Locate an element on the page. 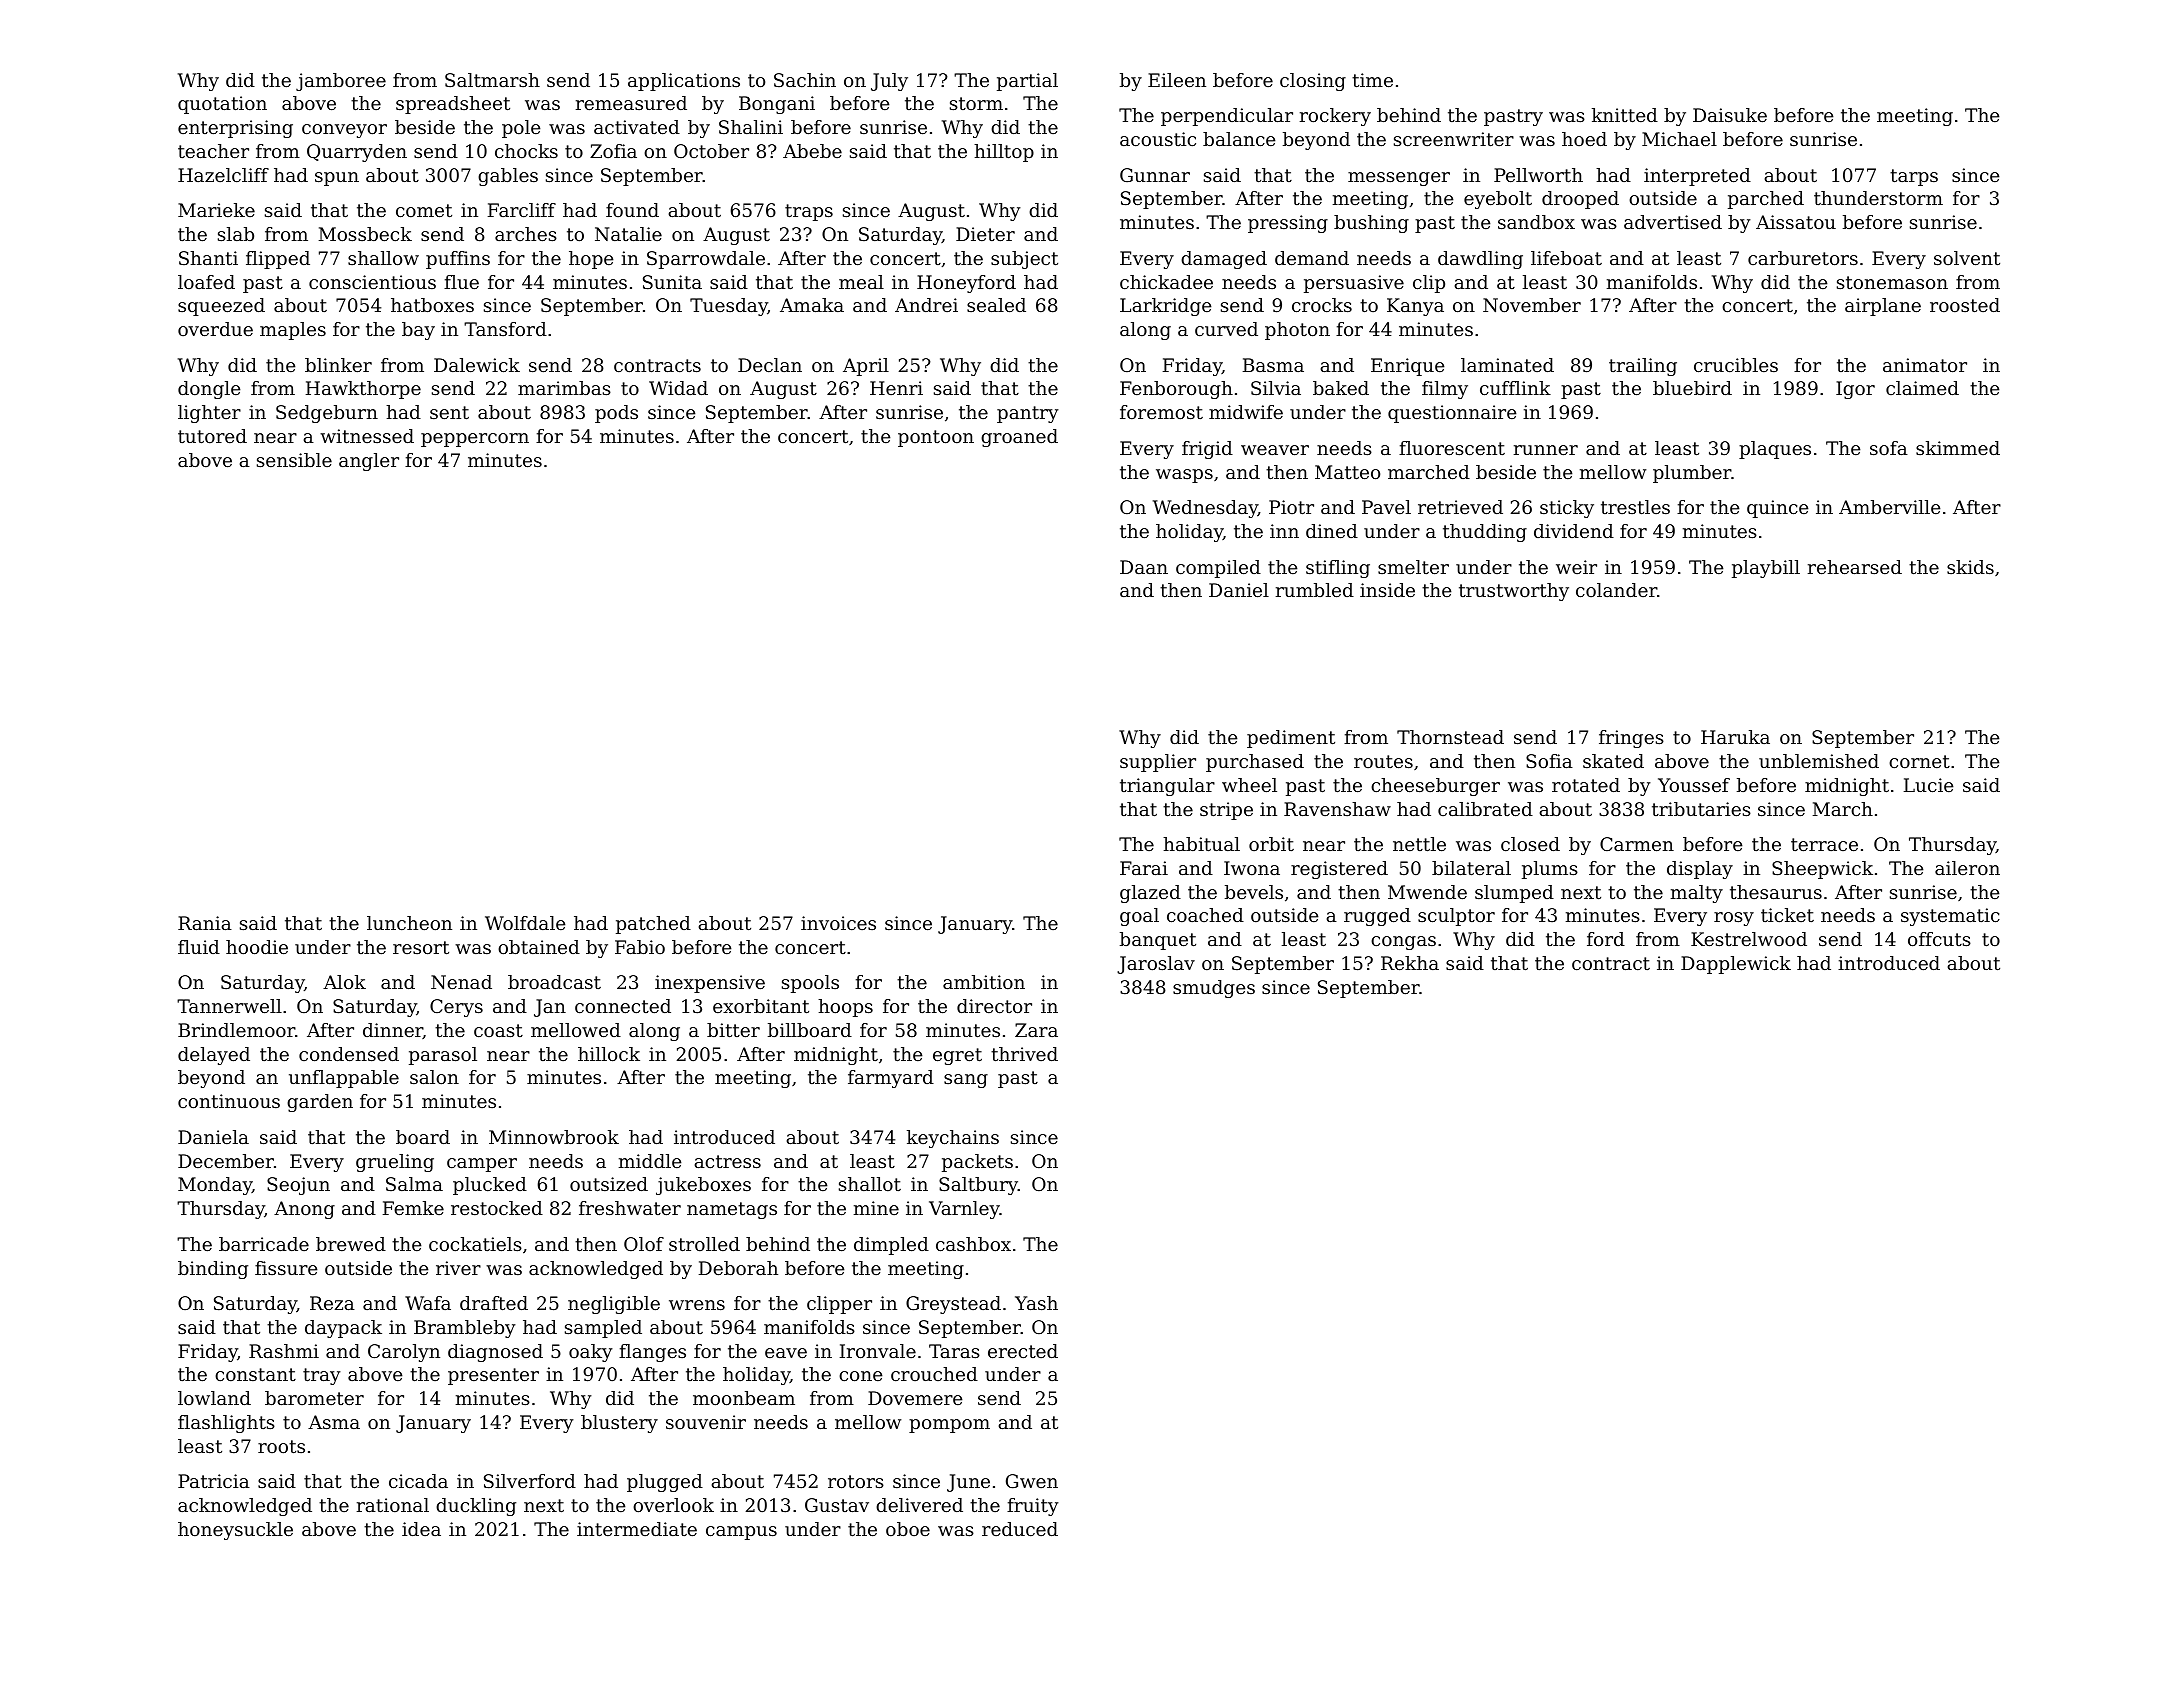 The width and height of the image is (2178, 1683). Eileen is located at coordinates (1177, 80).
